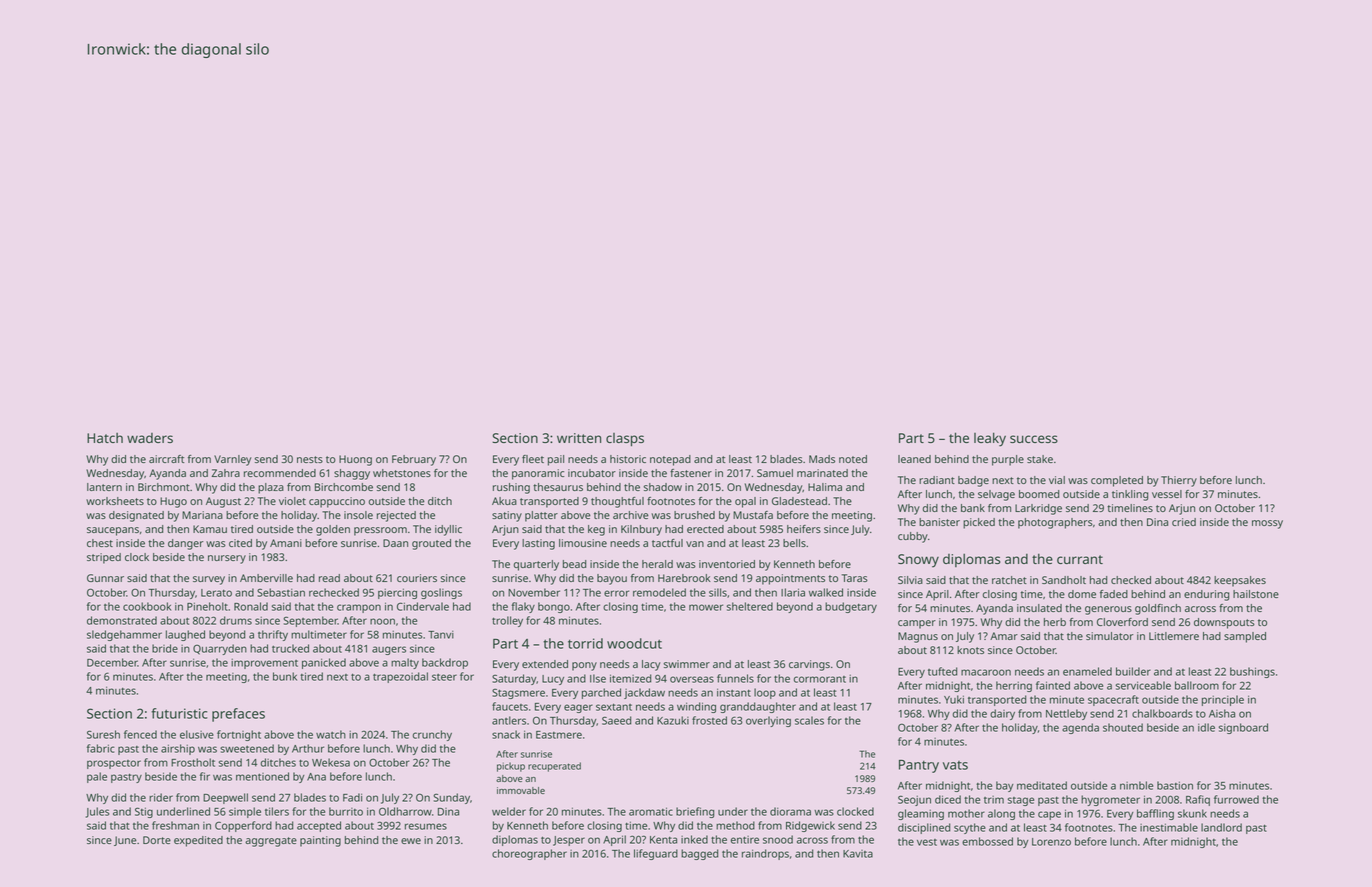 Image resolution: width=1372 pixels, height=887 pixels. I want to click on Kamau, so click(210, 529).
